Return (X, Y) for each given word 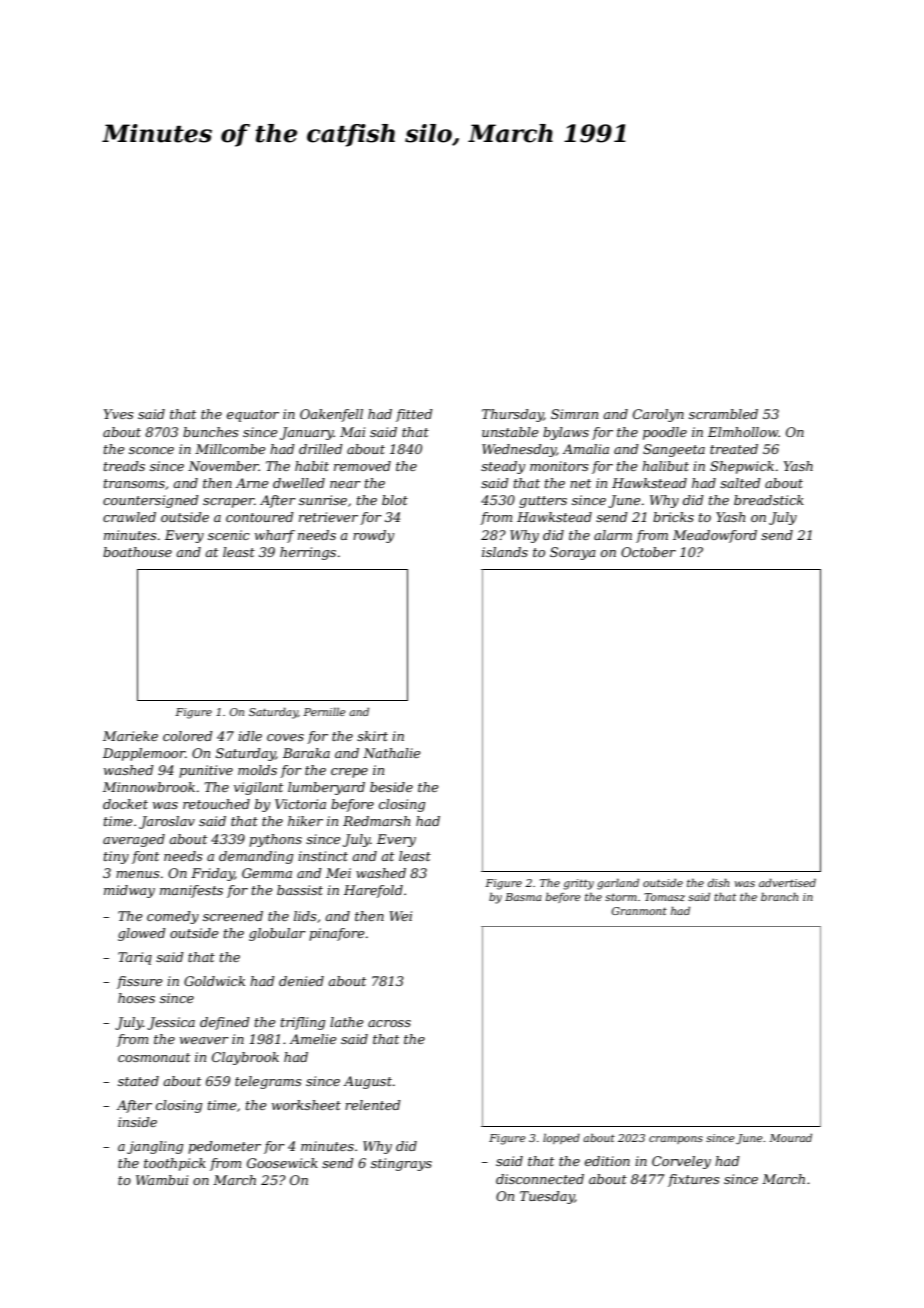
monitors (559, 466)
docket (125, 804)
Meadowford (715, 536)
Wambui (162, 1180)
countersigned (151, 501)
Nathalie (392, 753)
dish (718, 882)
